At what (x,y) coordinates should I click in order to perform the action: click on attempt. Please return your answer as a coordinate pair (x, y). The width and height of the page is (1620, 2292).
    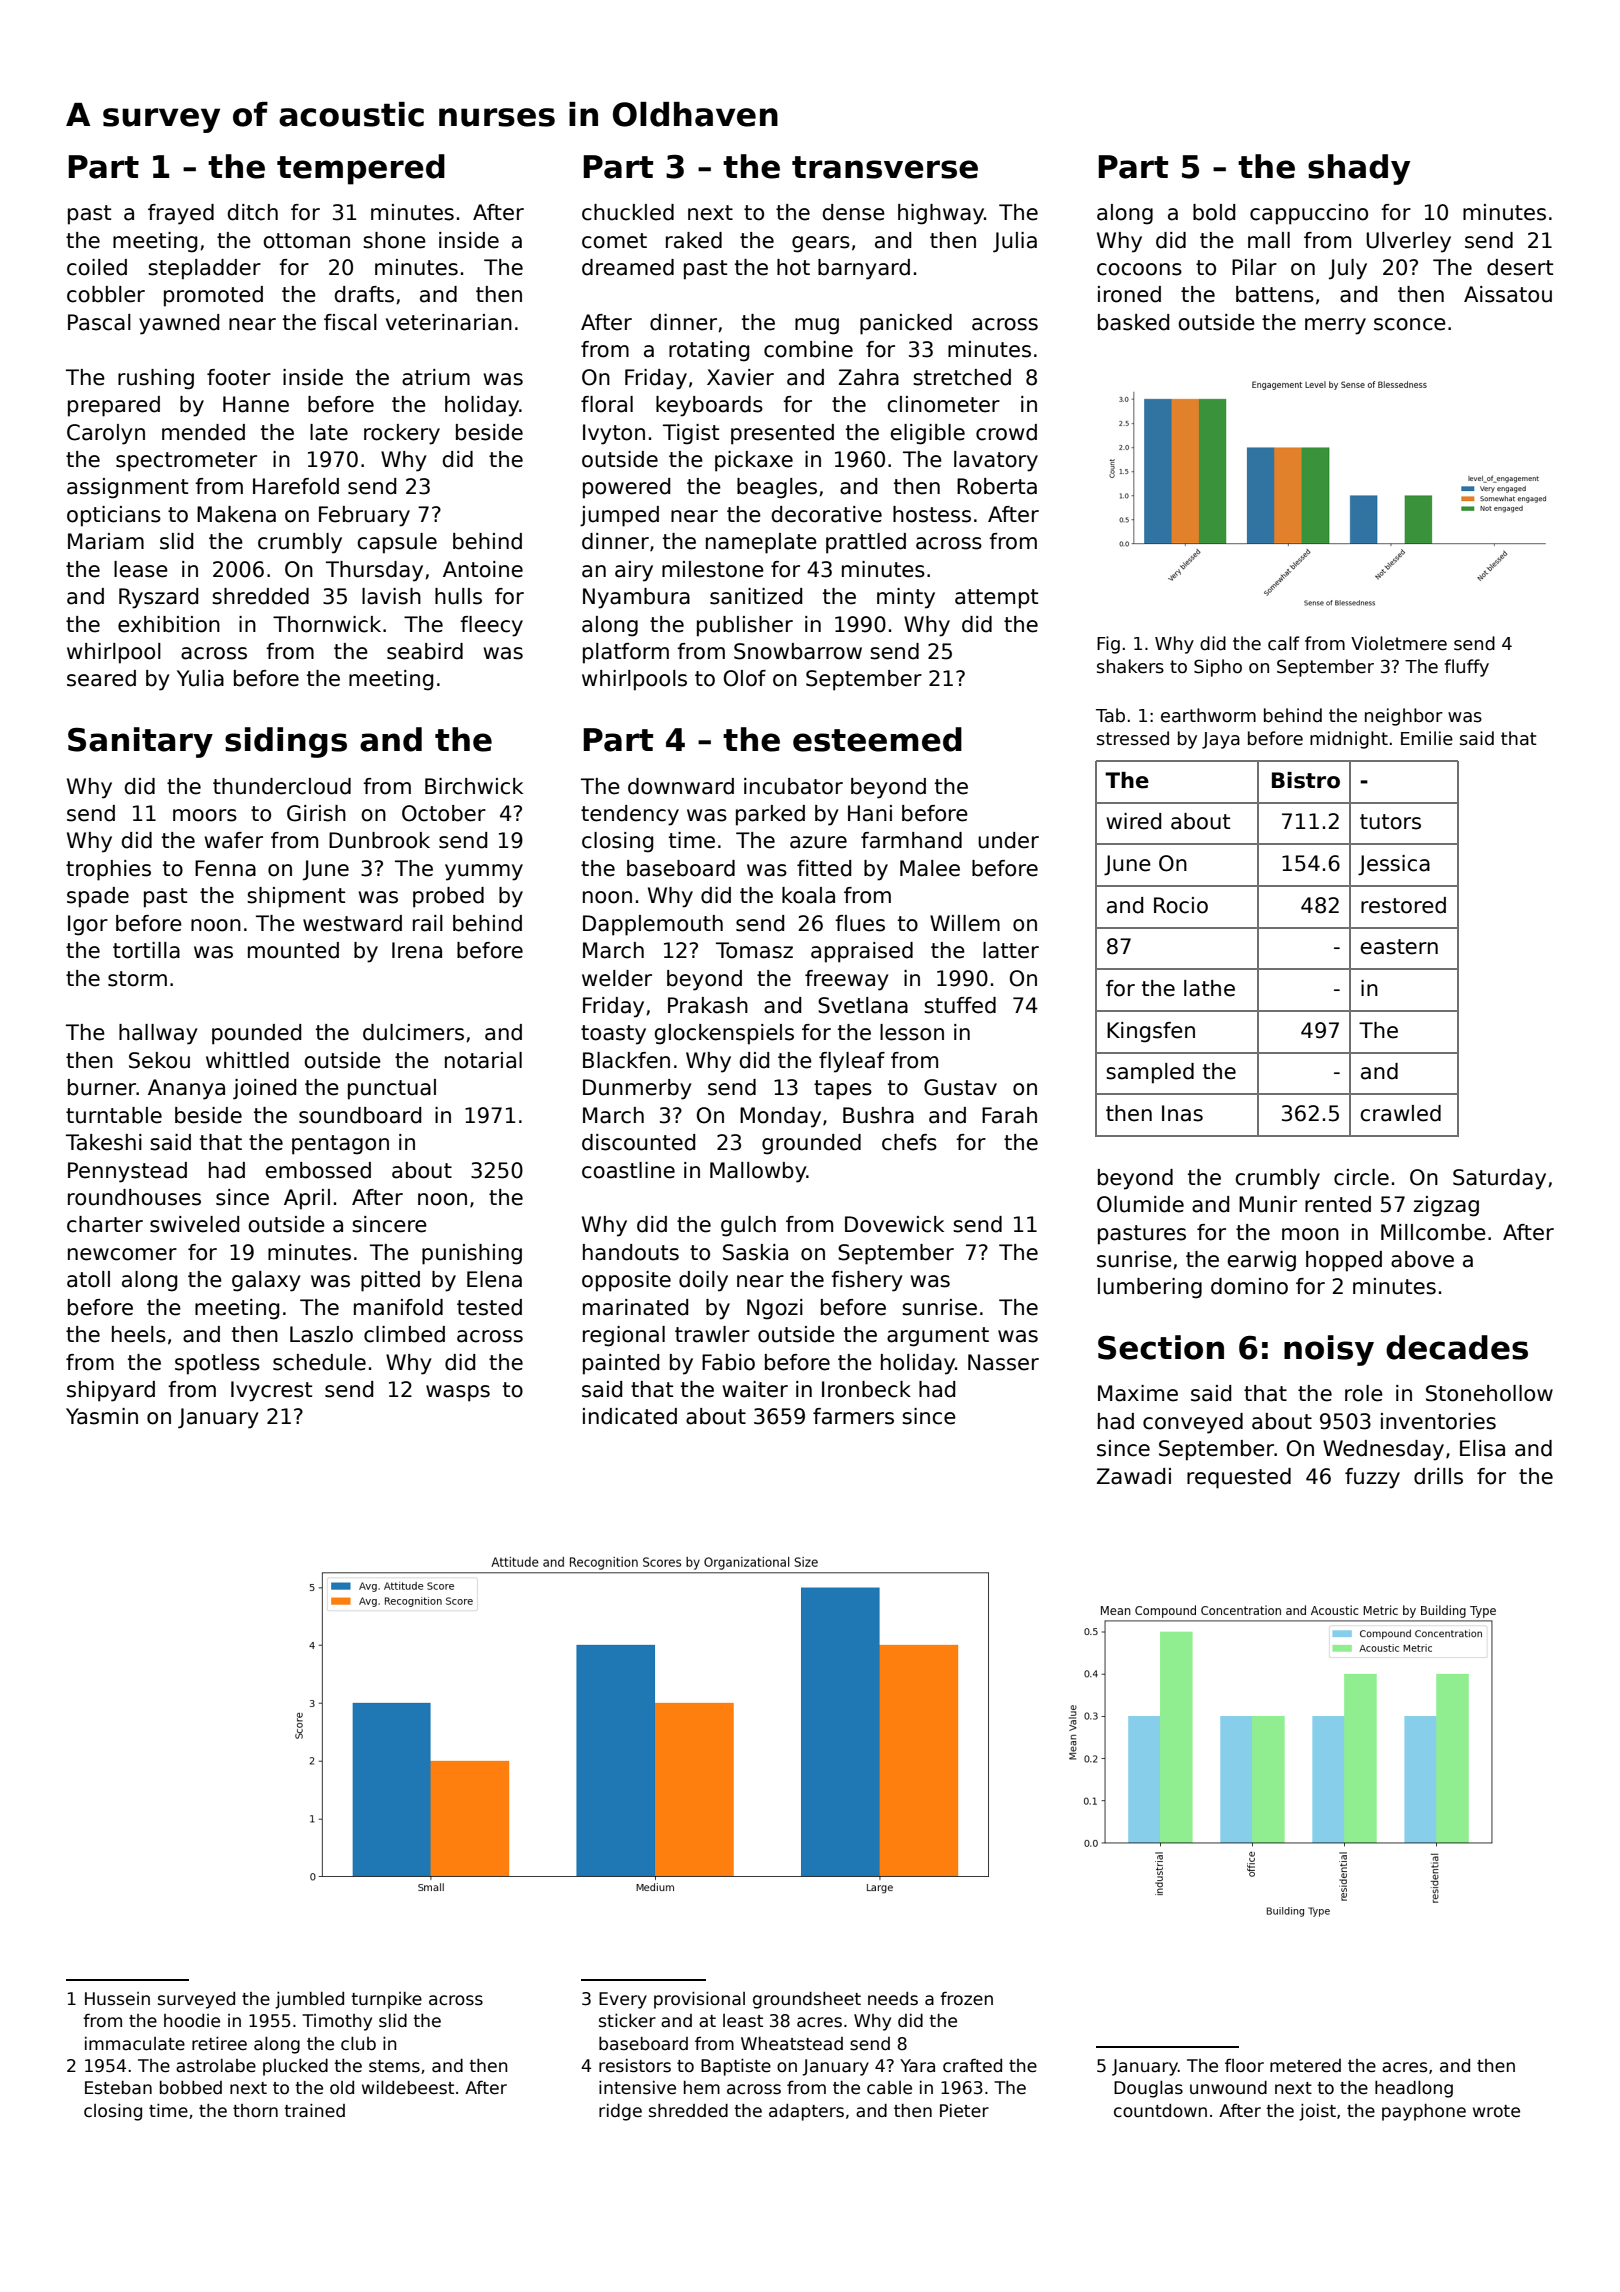
    Looking at the image, I should click on (996, 599).
